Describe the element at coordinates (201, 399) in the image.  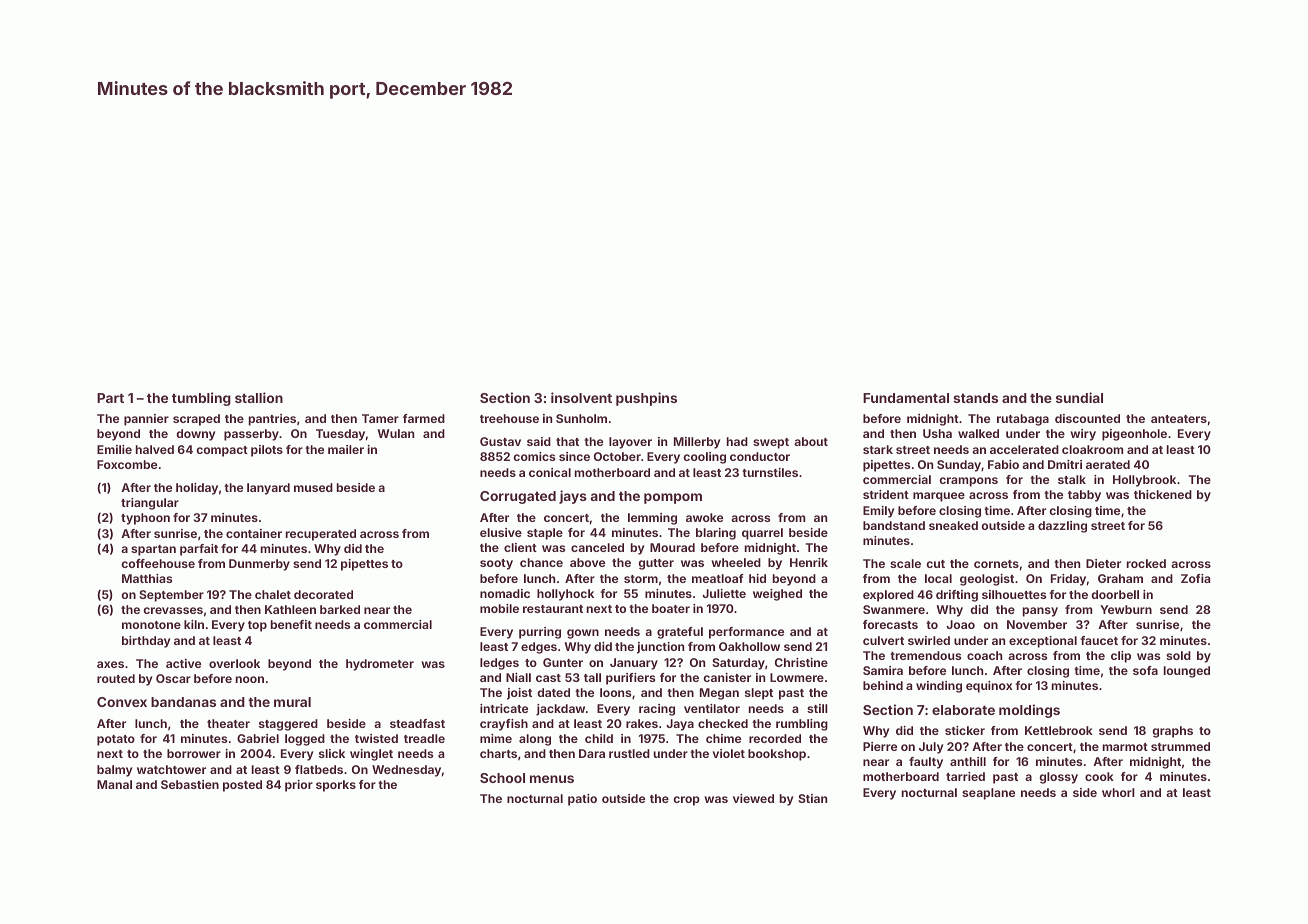
I see `tumbling` at that location.
